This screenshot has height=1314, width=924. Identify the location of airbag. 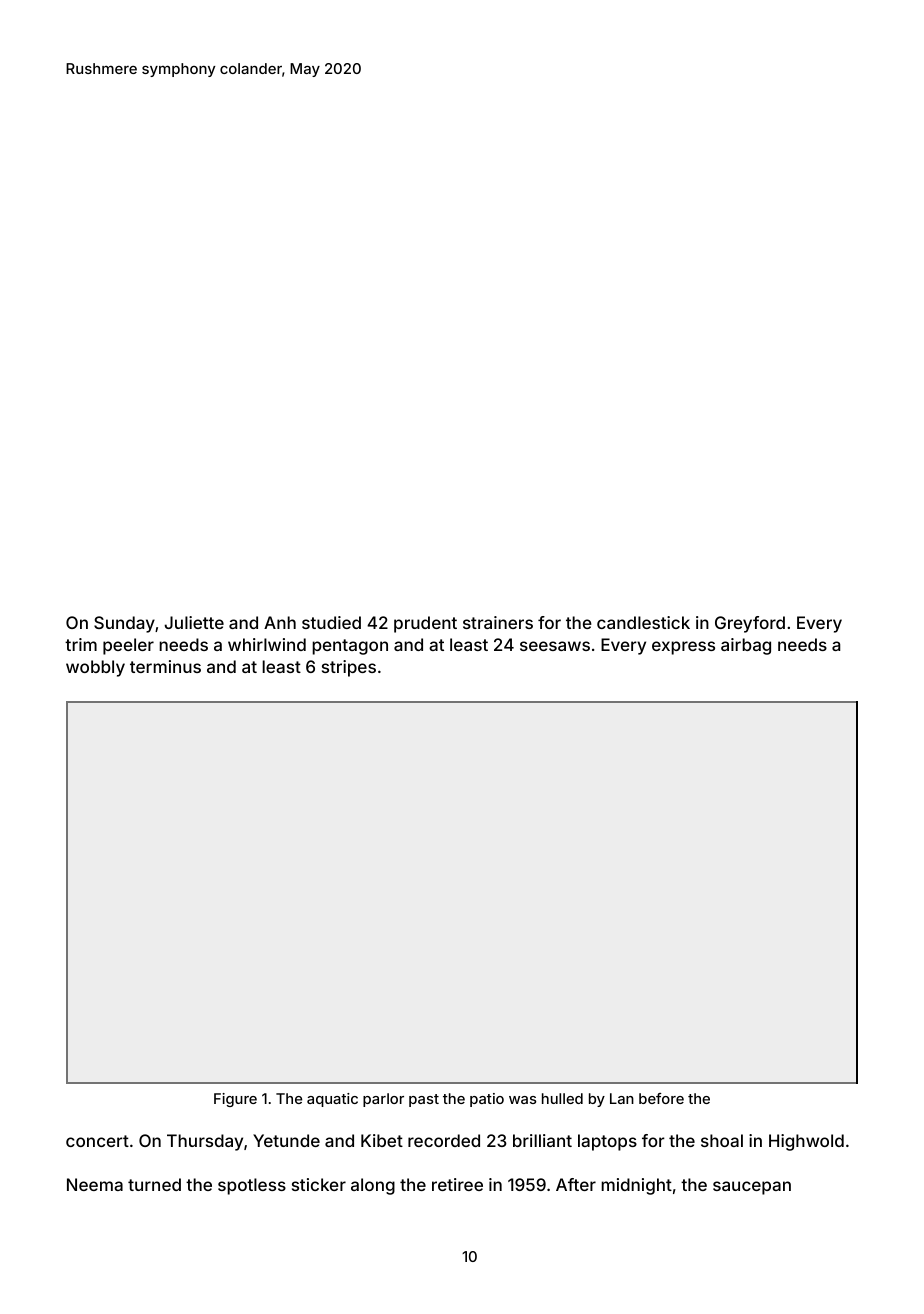
(746, 646).
